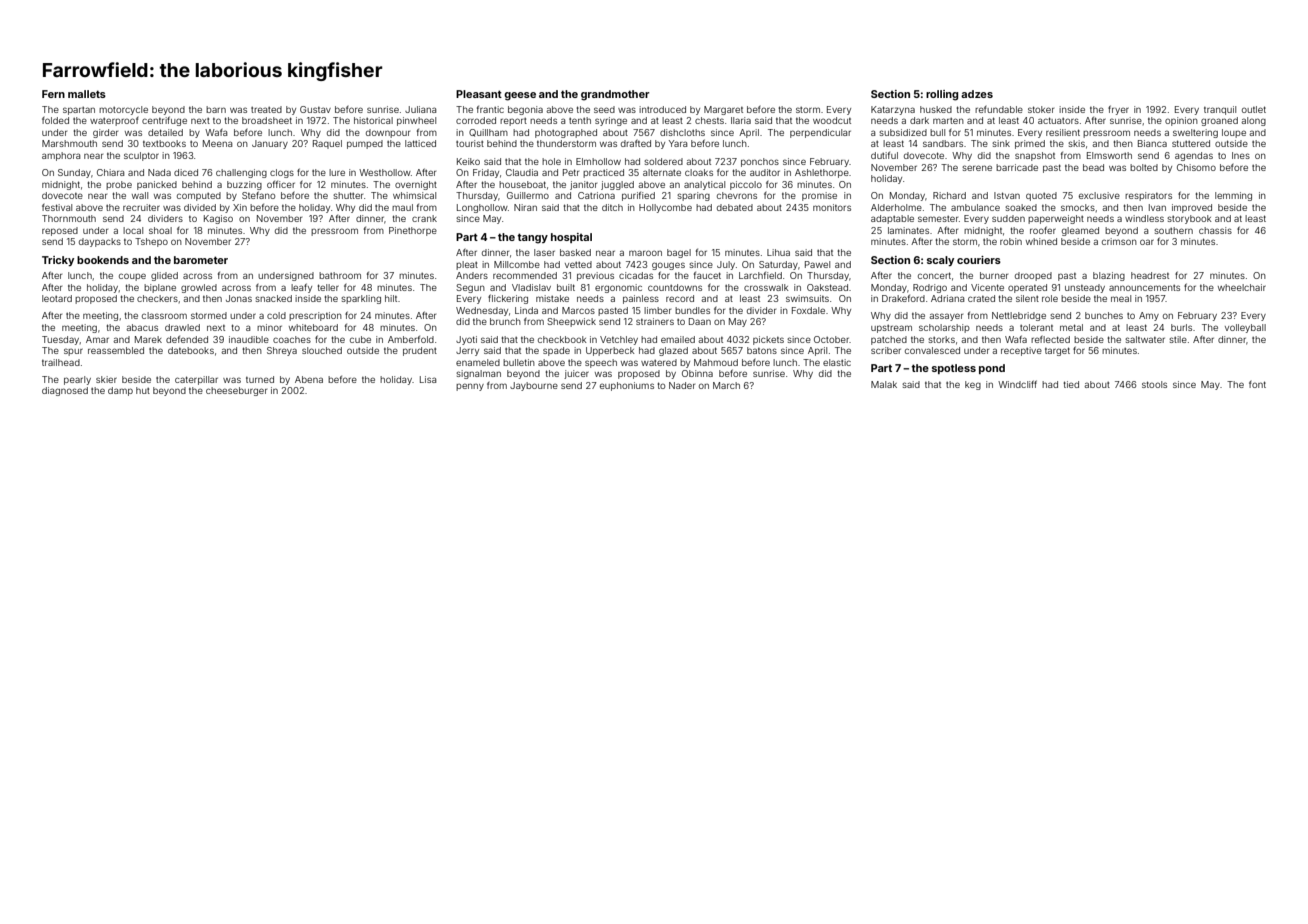 The height and width of the image is (924, 1308). I want to click on Raquel, so click(327, 144).
